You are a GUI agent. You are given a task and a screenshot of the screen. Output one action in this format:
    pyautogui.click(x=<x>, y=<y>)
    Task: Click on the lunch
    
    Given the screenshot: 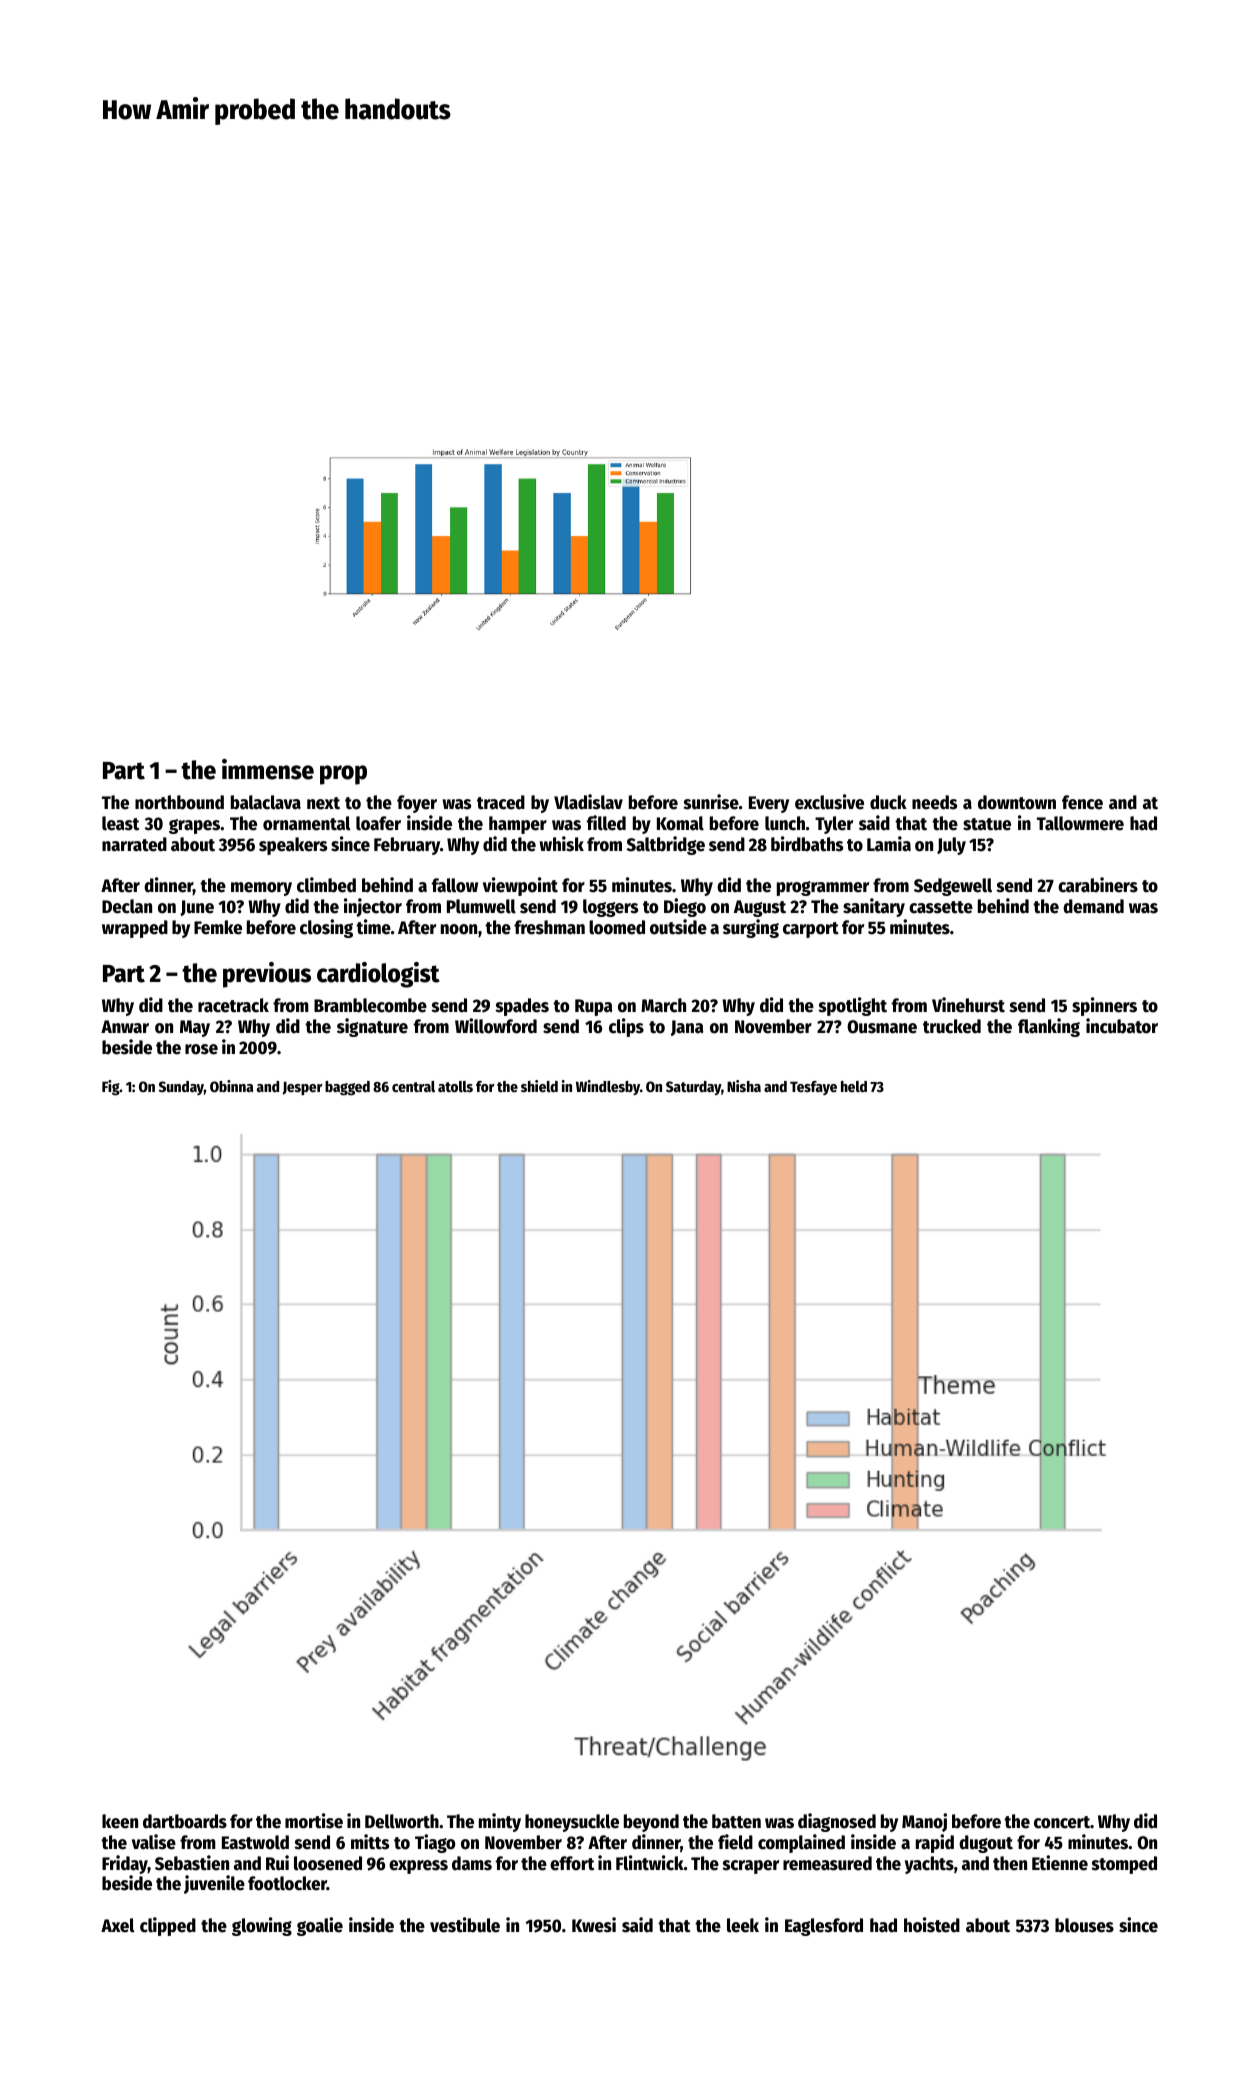 What is the action you would take?
    pyautogui.click(x=785, y=823)
